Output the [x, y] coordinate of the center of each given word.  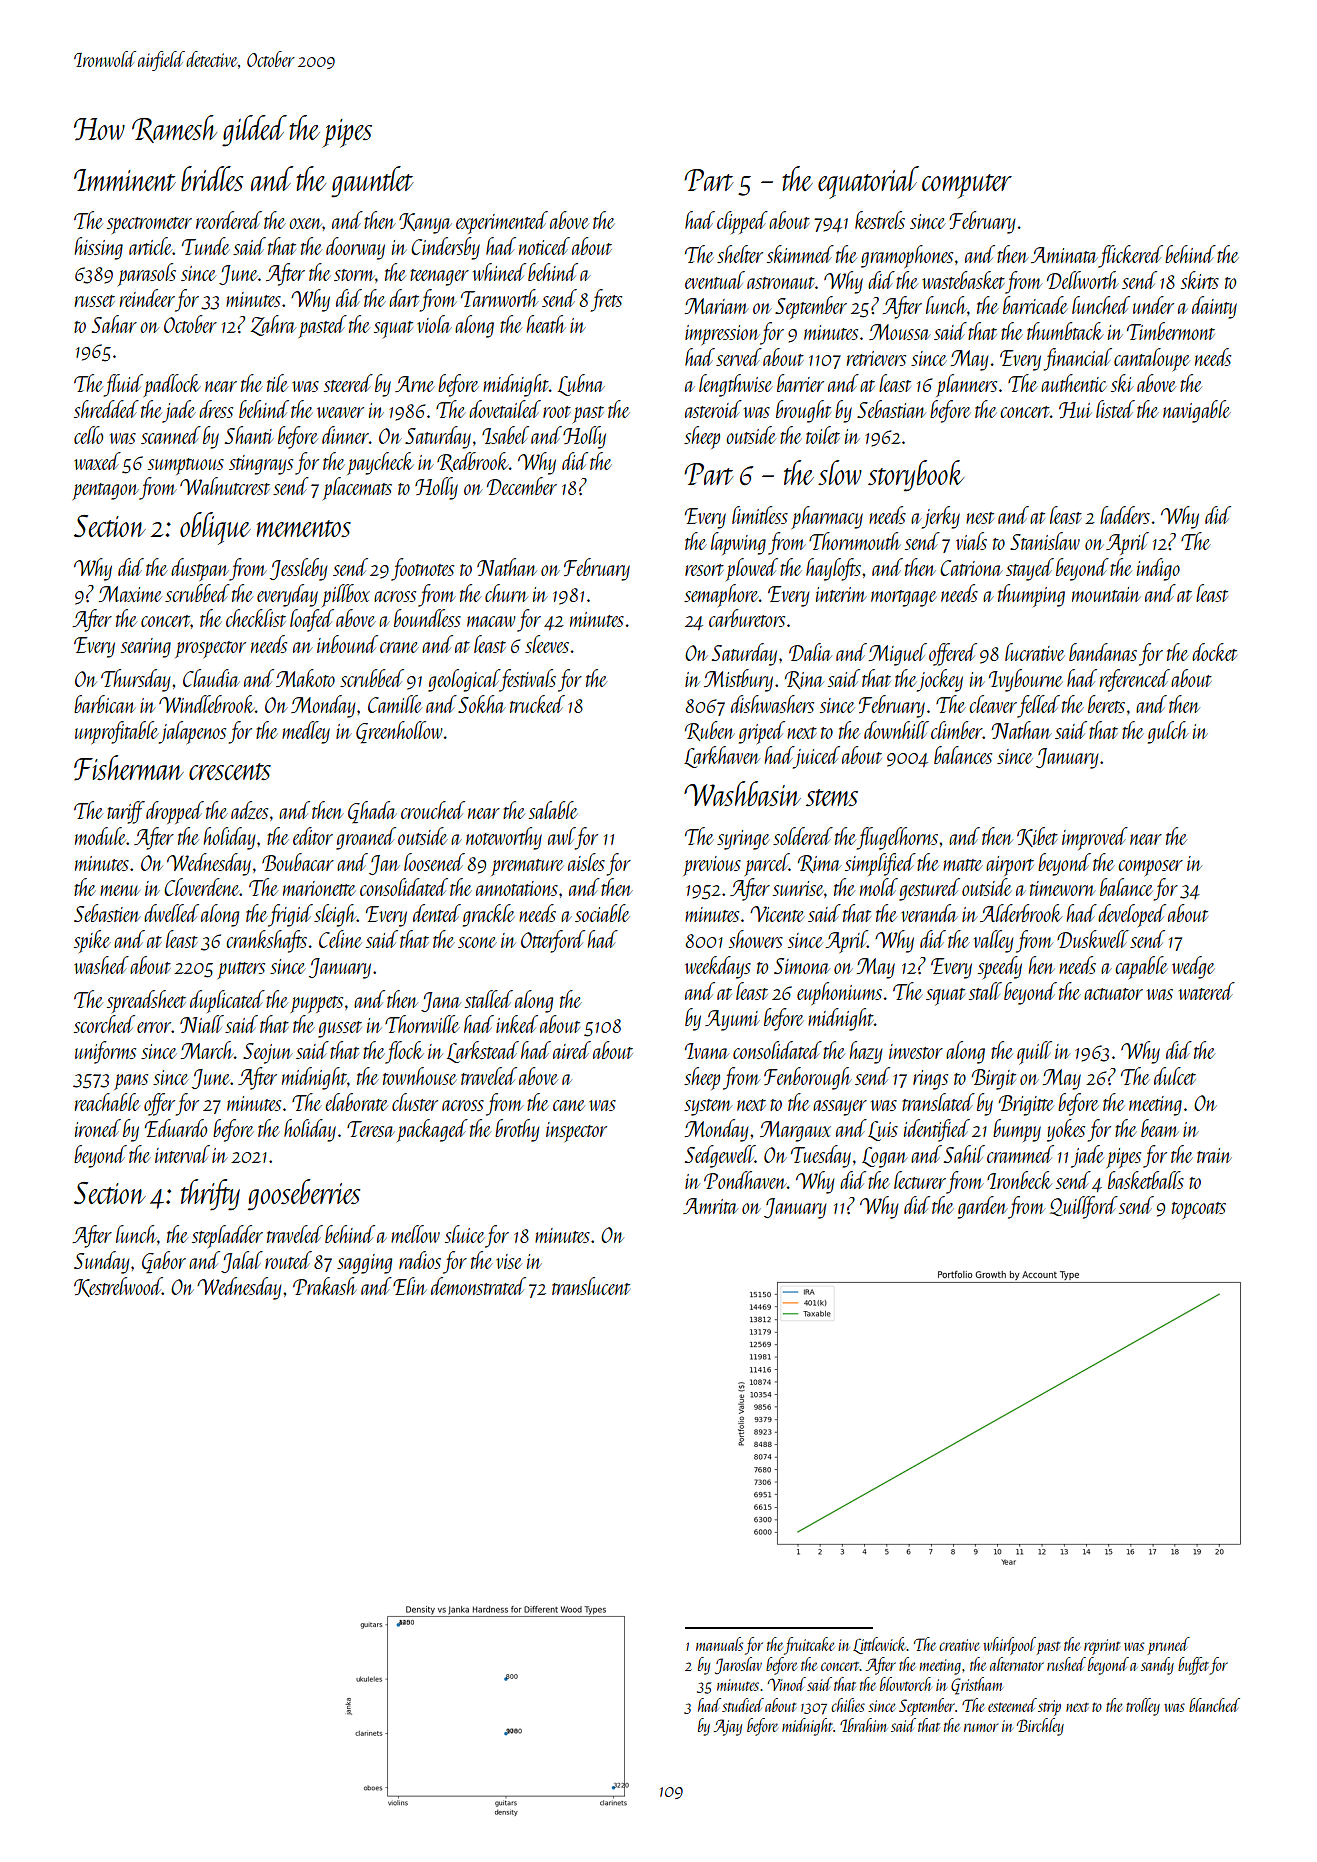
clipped [742, 222]
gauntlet [372, 182]
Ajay [728, 1727]
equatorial [868, 182]
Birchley [1040, 1727]
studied [743, 1705]
